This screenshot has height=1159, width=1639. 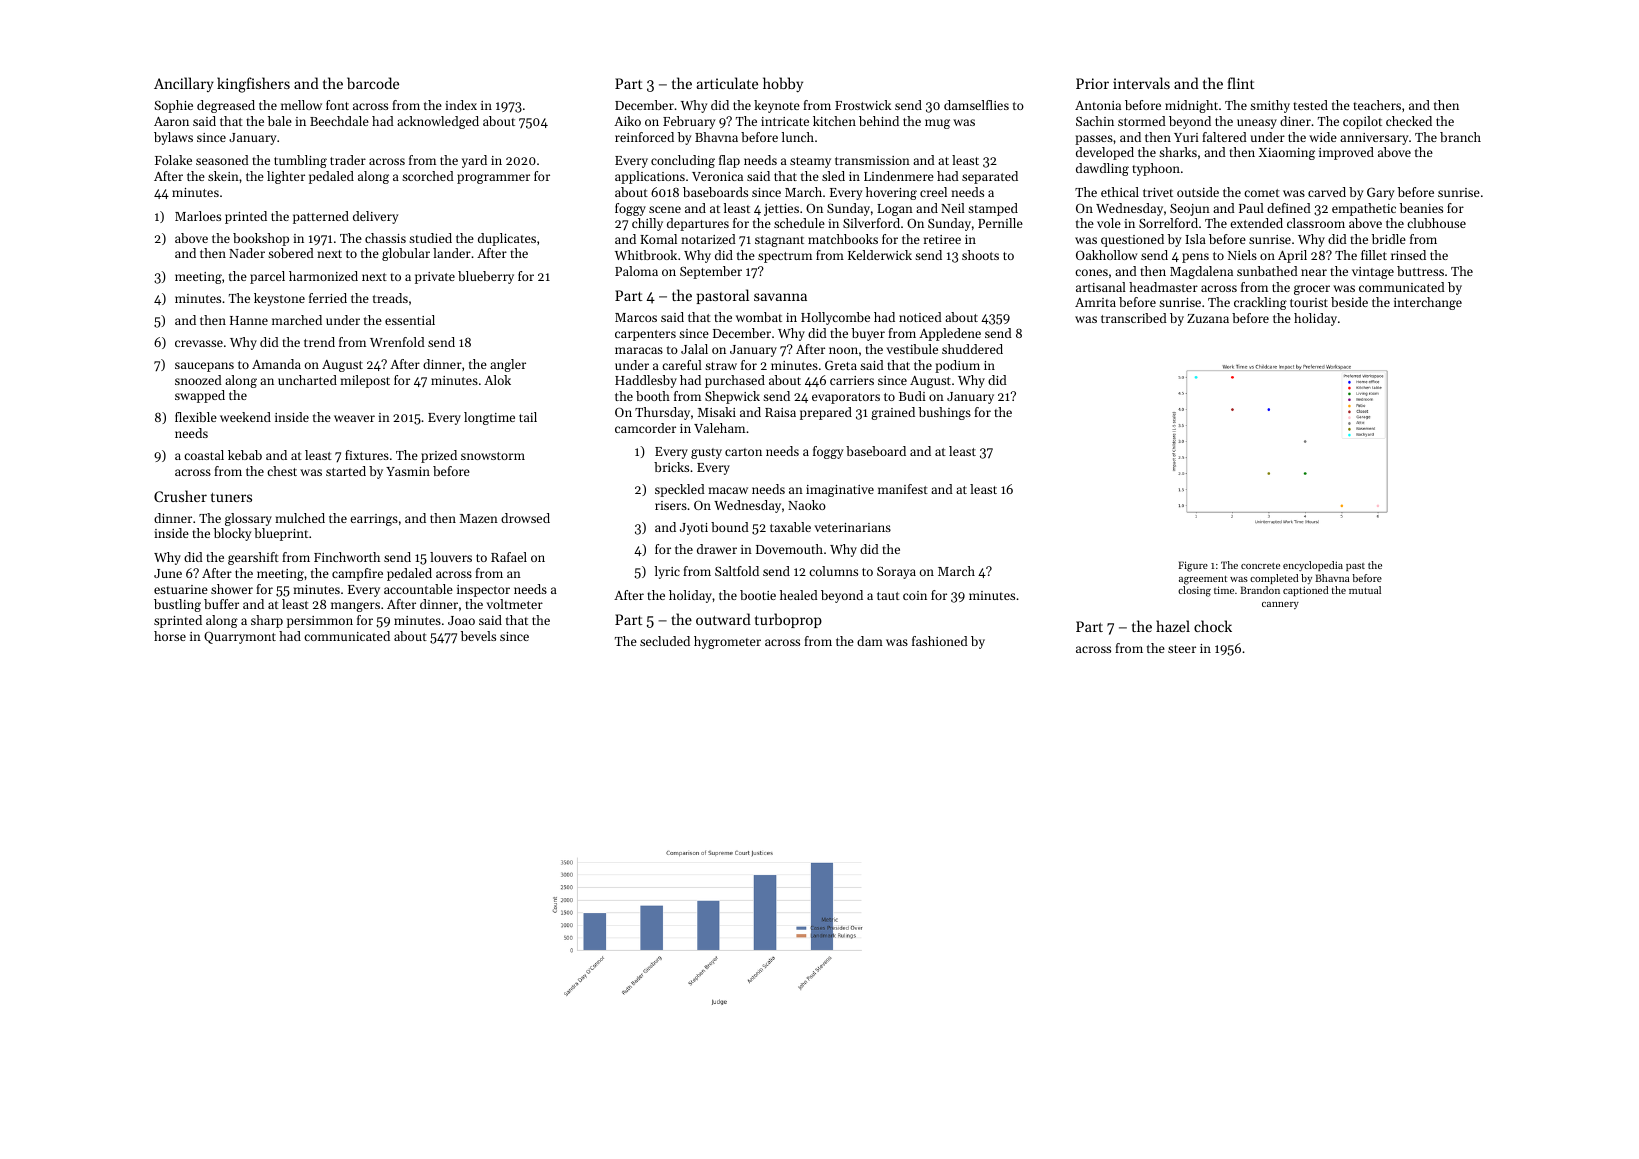 I want to click on bootie, so click(x=758, y=595).
